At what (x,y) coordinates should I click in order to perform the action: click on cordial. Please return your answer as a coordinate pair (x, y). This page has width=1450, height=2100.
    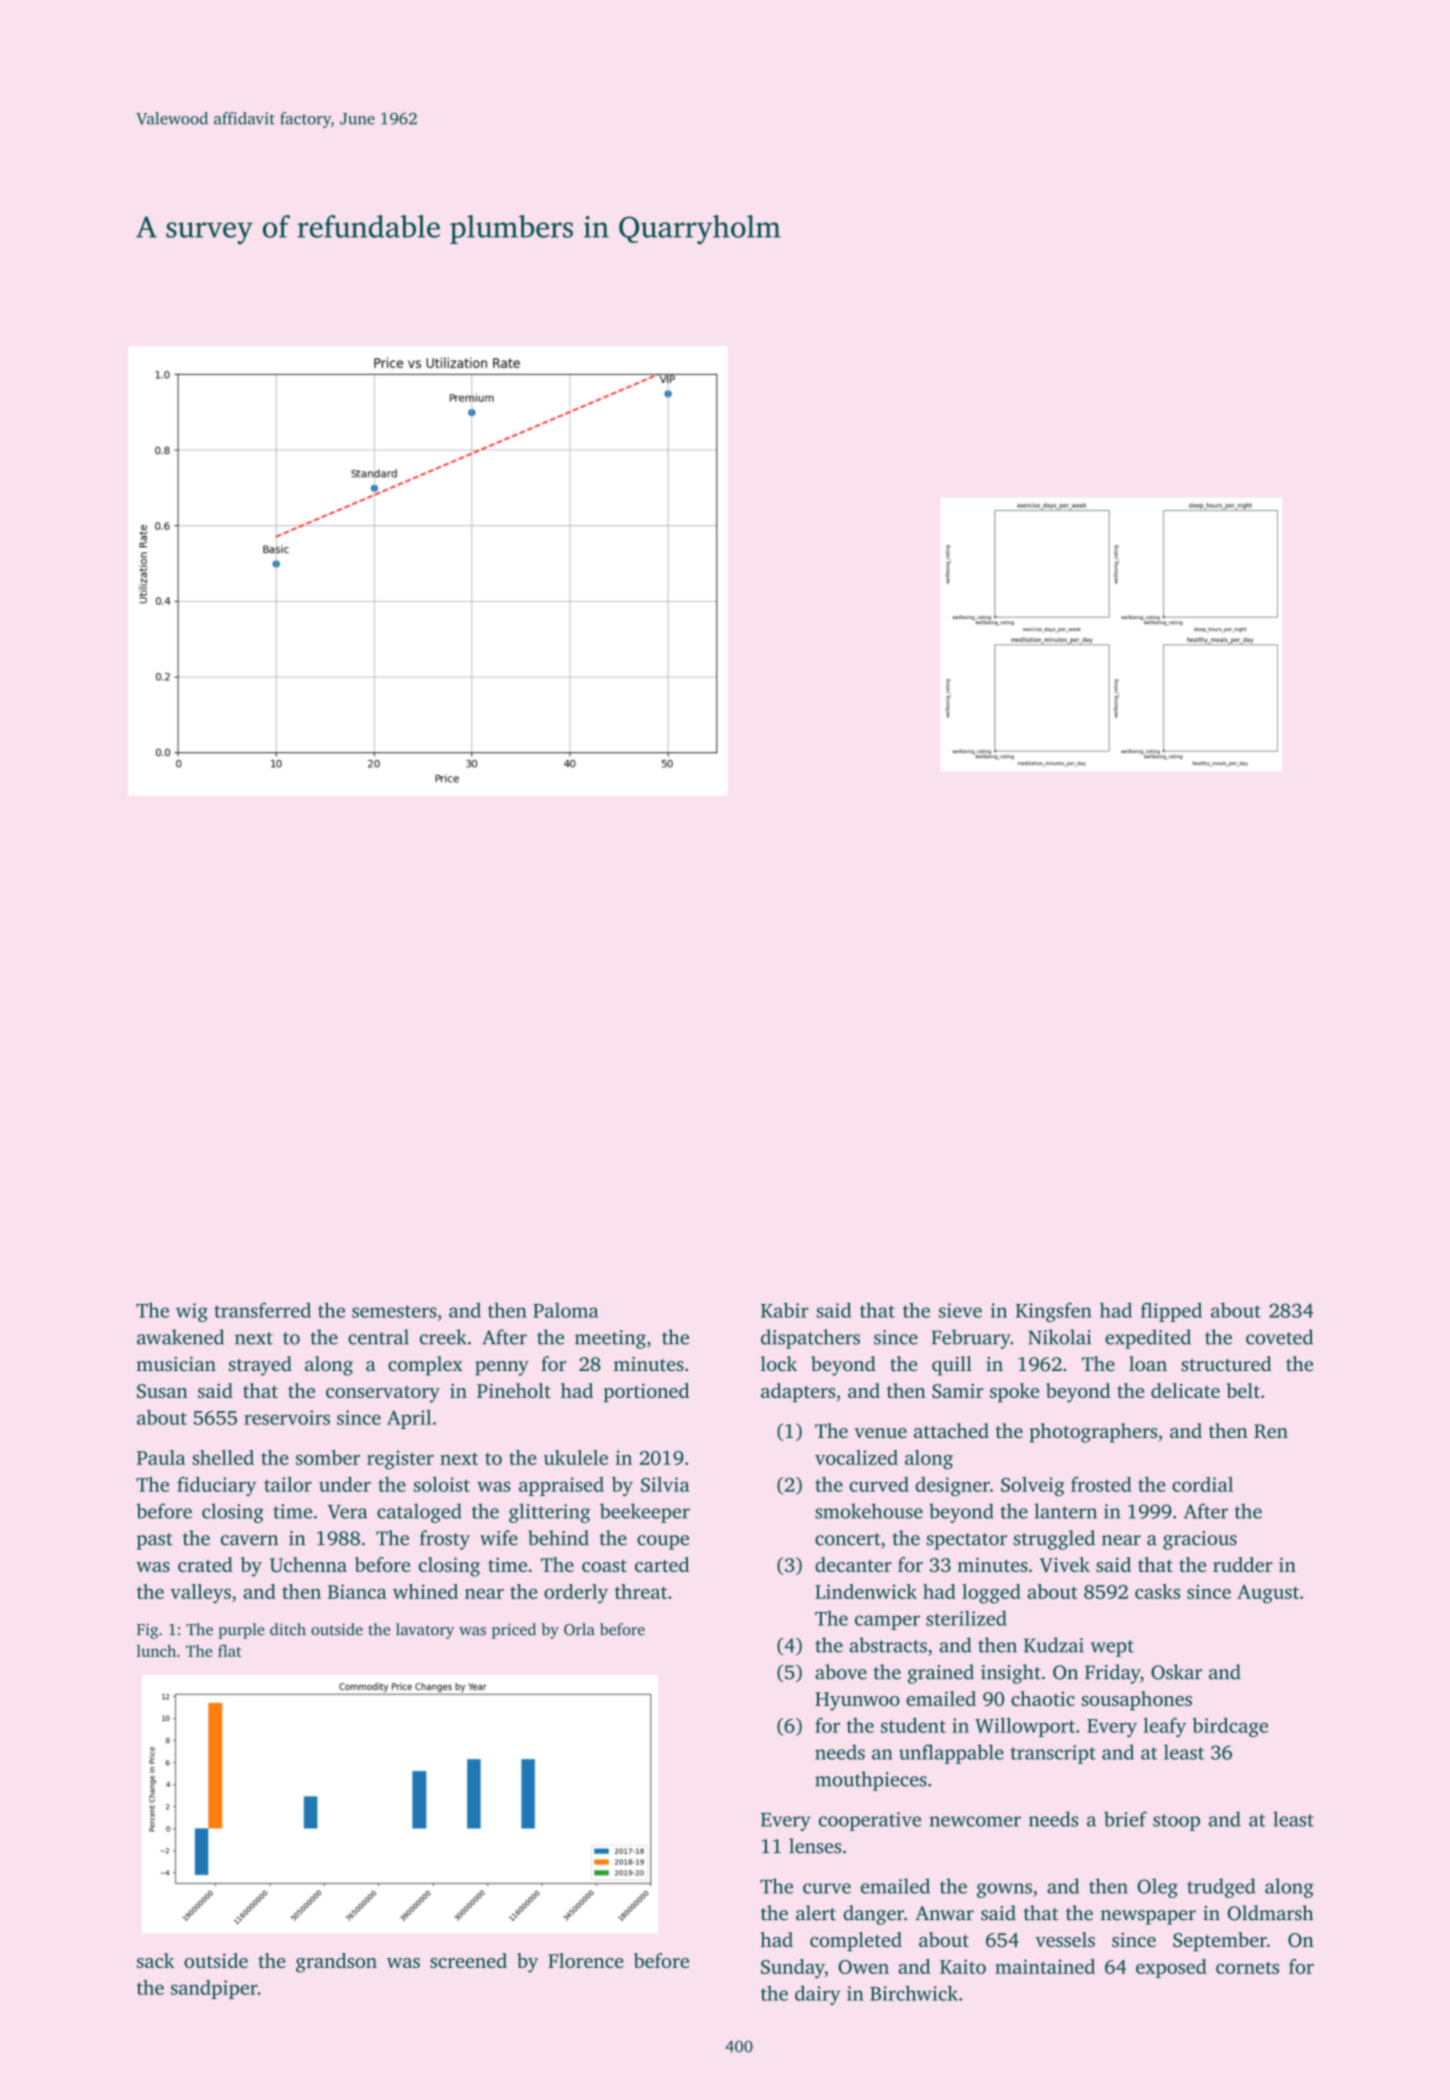
    Looking at the image, I should click on (1202, 1484).
